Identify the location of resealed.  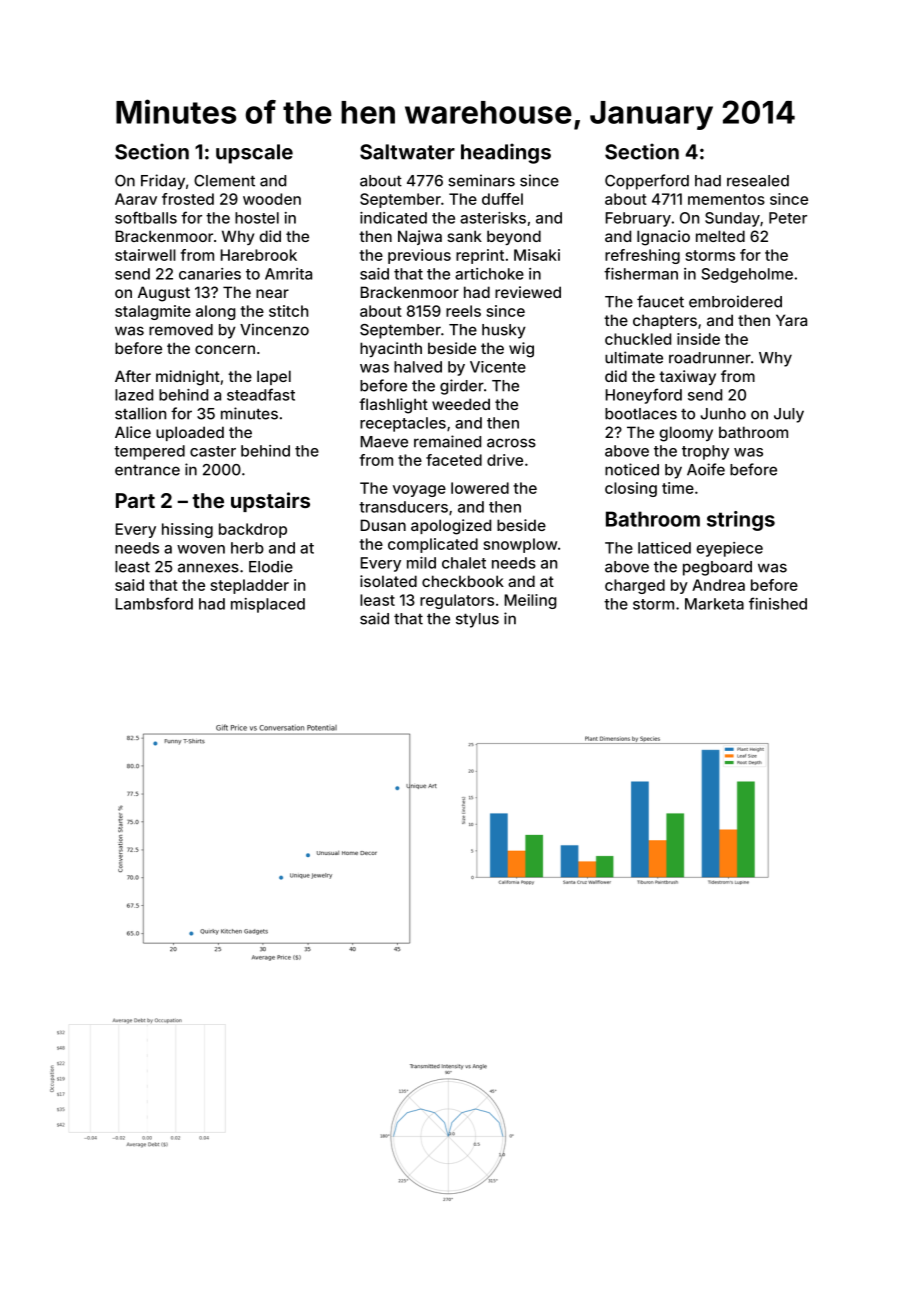
(758, 181).
